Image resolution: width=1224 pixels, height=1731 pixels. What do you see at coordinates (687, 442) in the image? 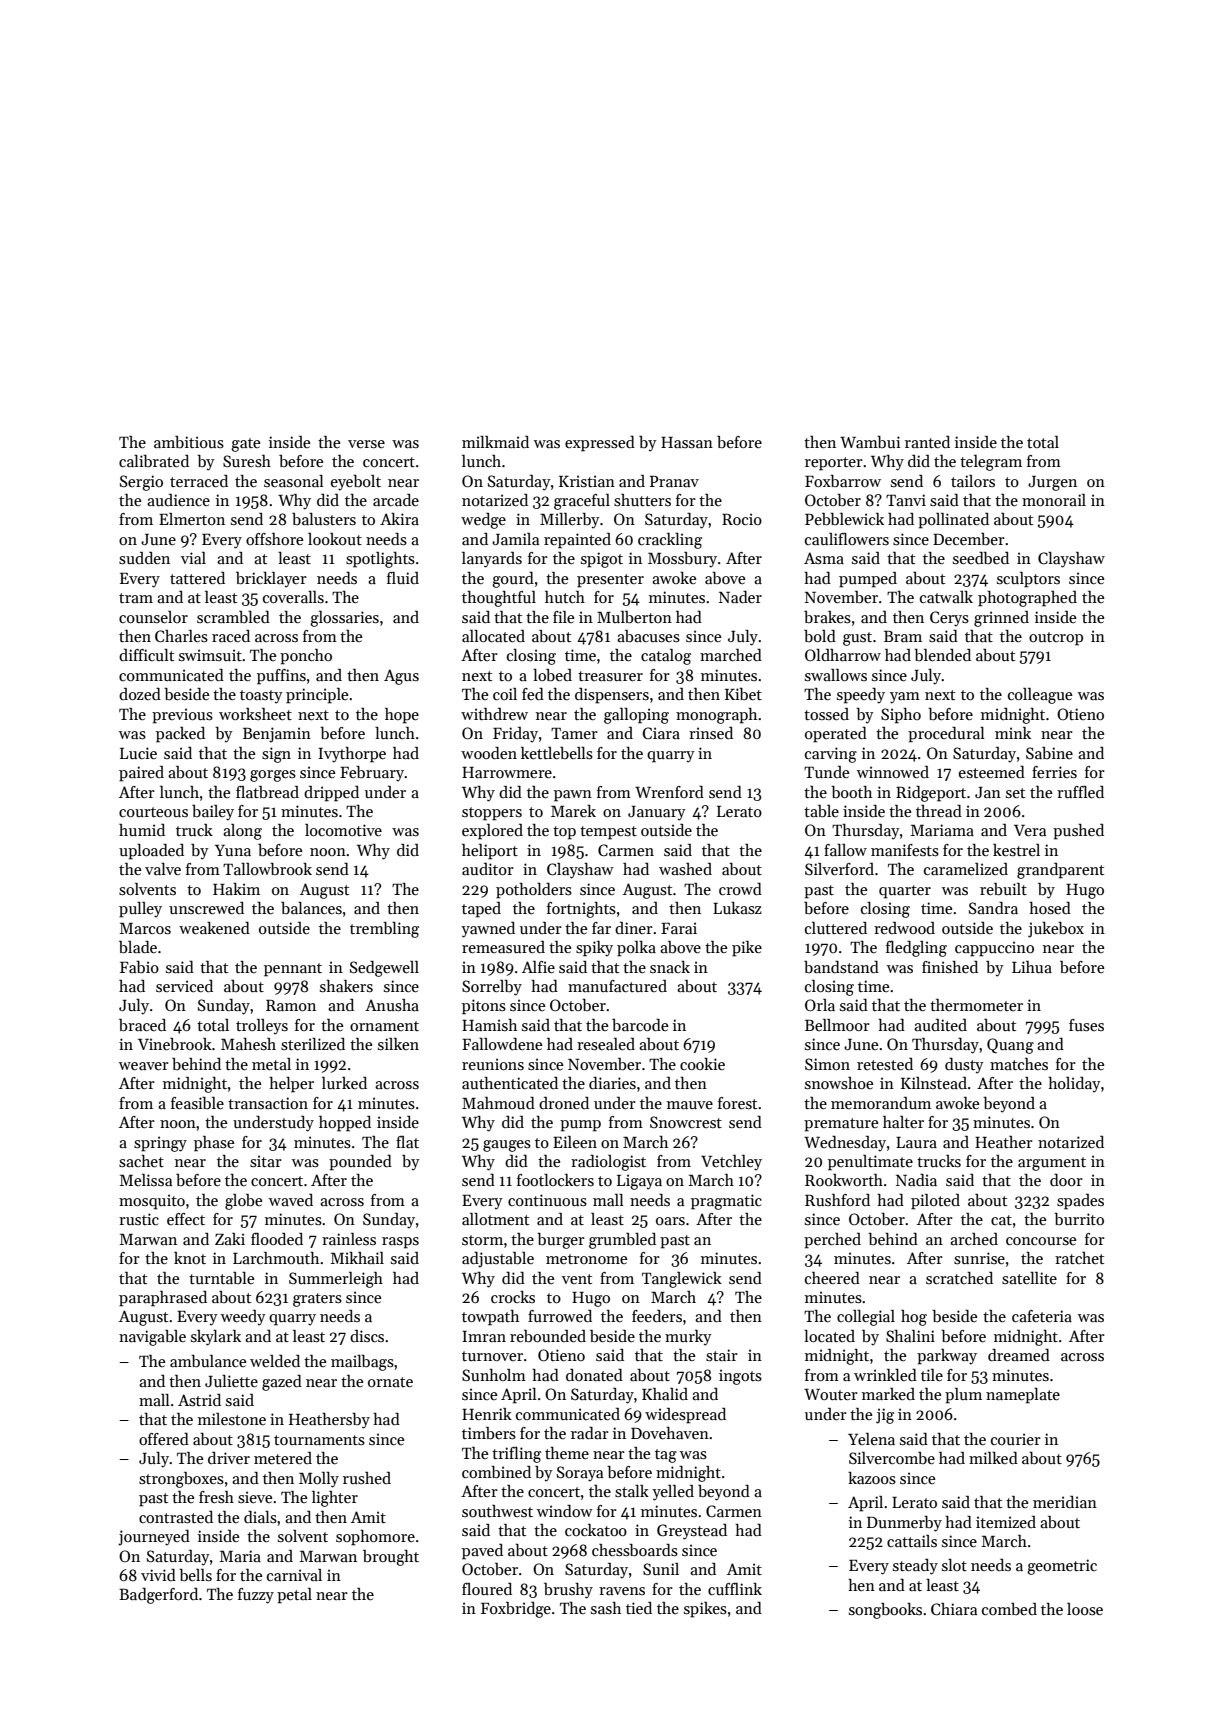
I see `Hassan` at bounding box center [687, 442].
